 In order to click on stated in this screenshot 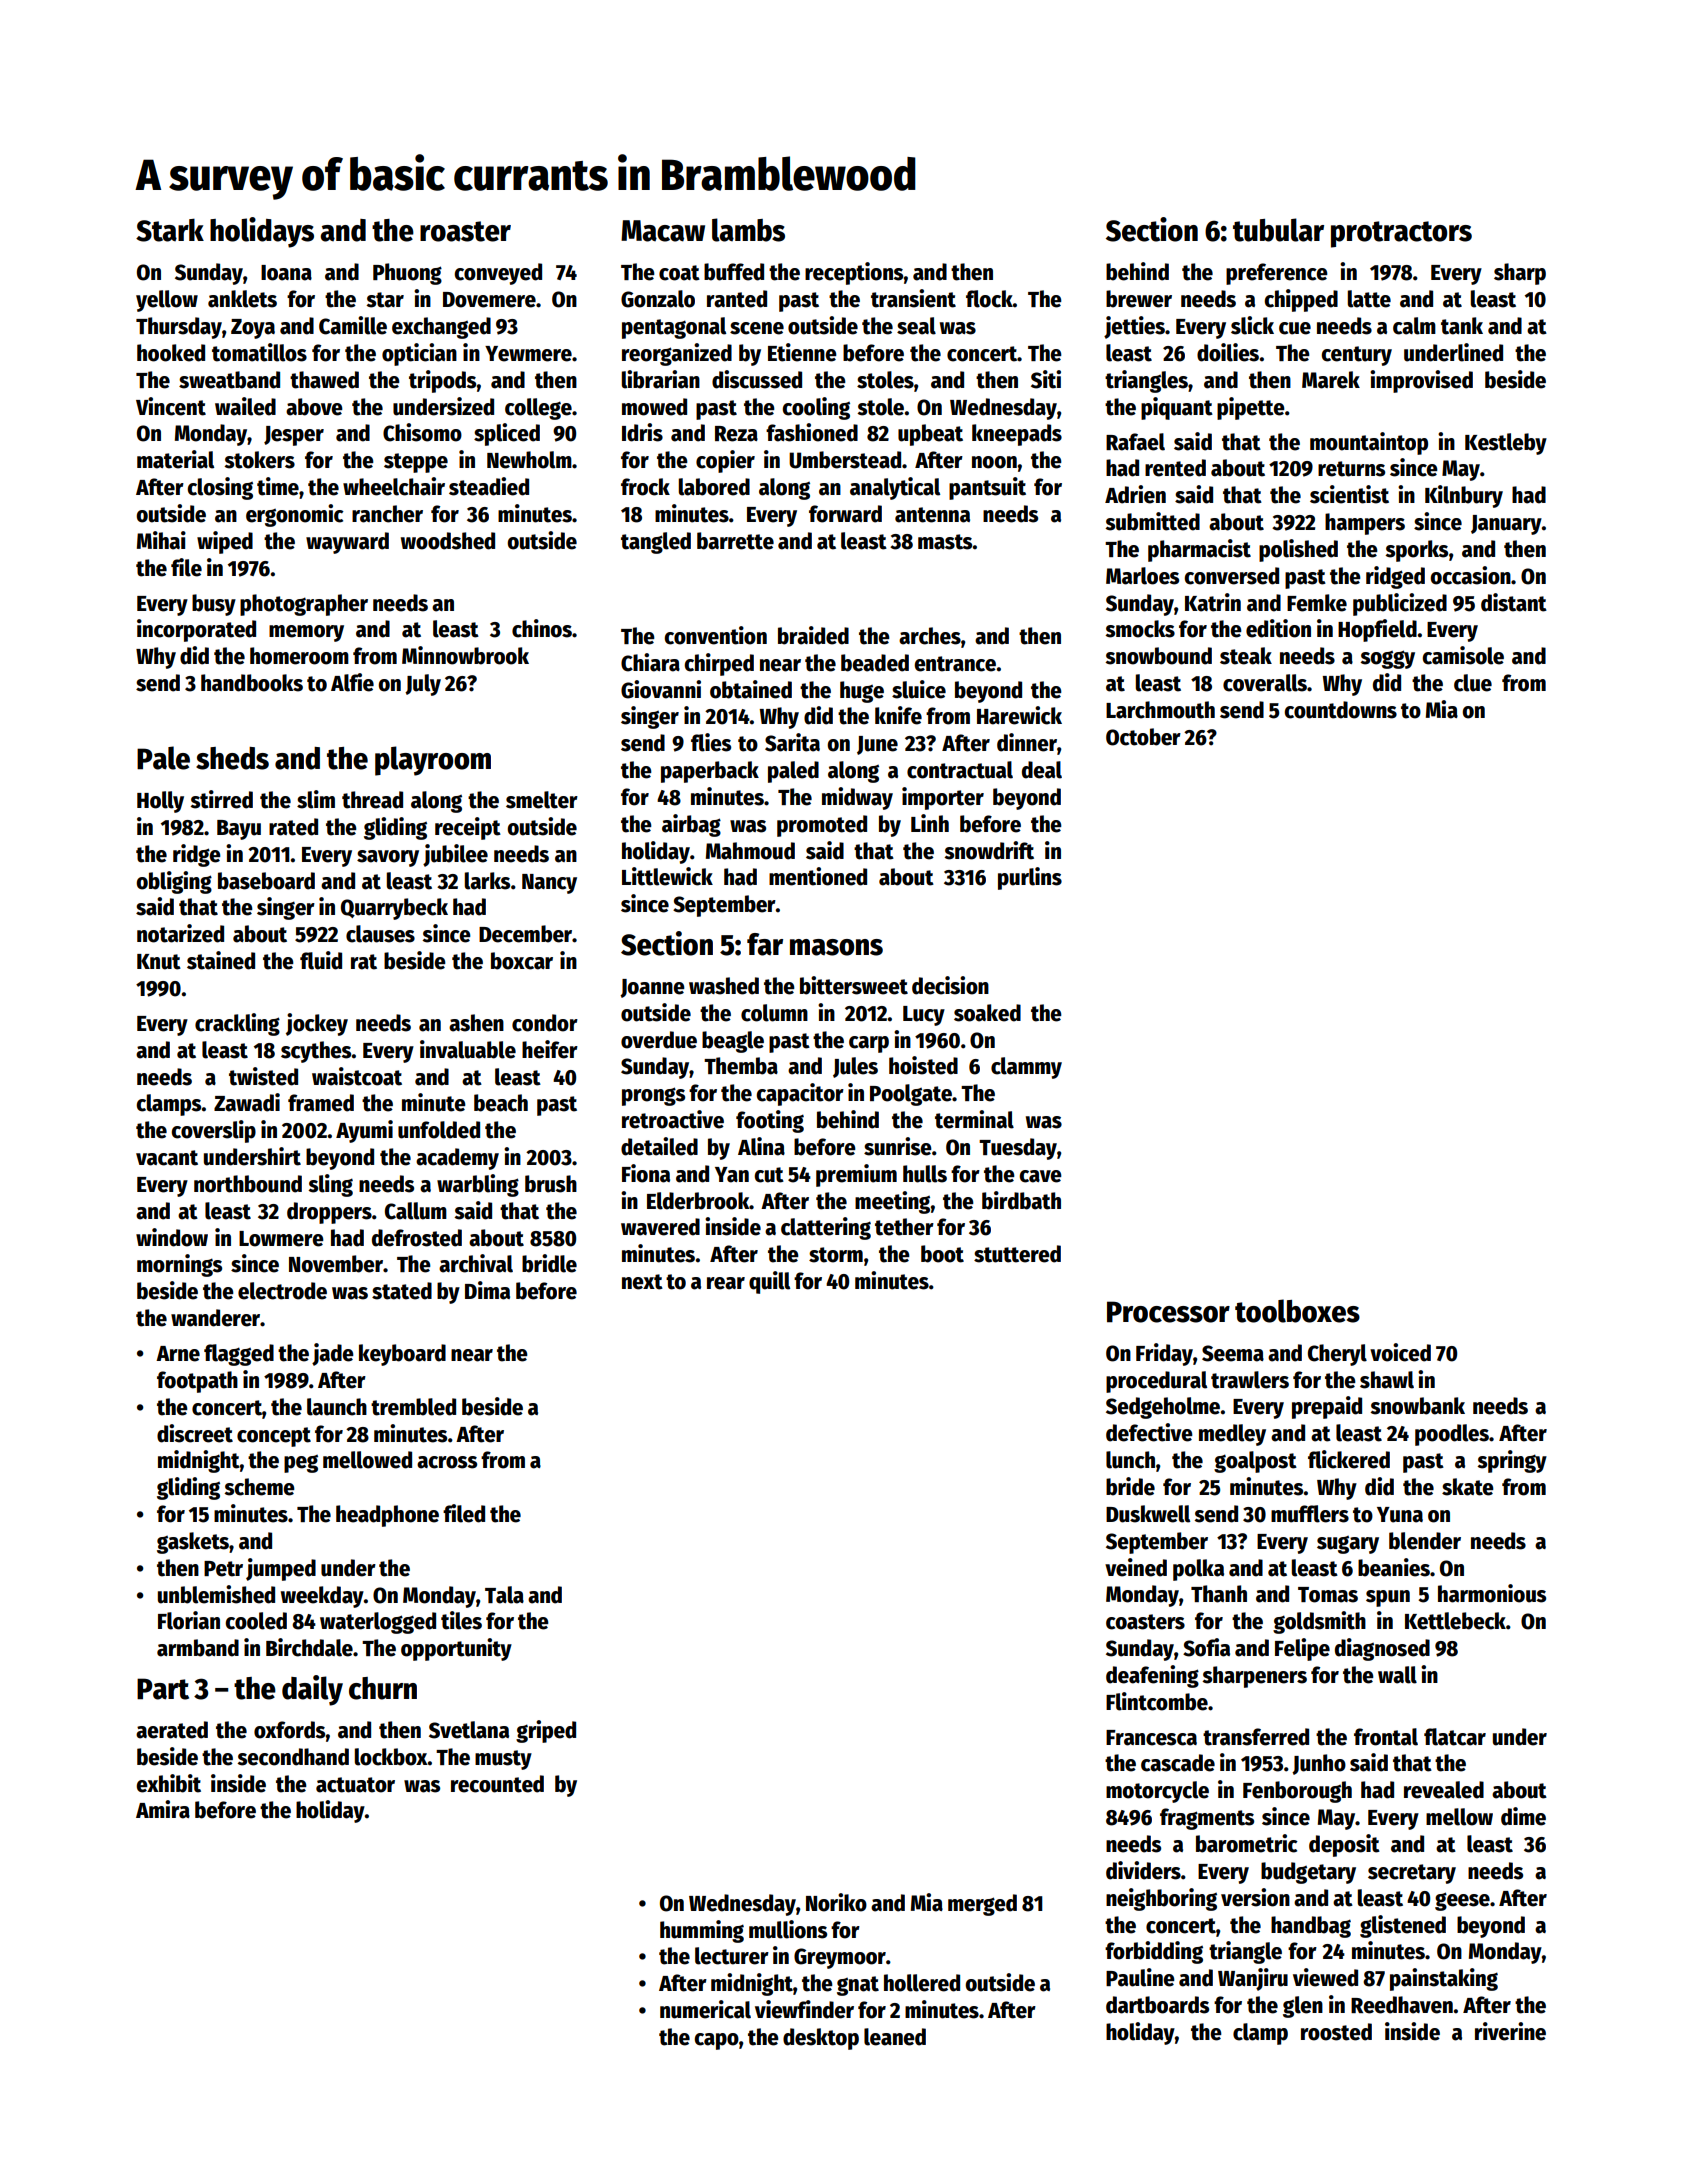, I will do `click(402, 1291)`.
